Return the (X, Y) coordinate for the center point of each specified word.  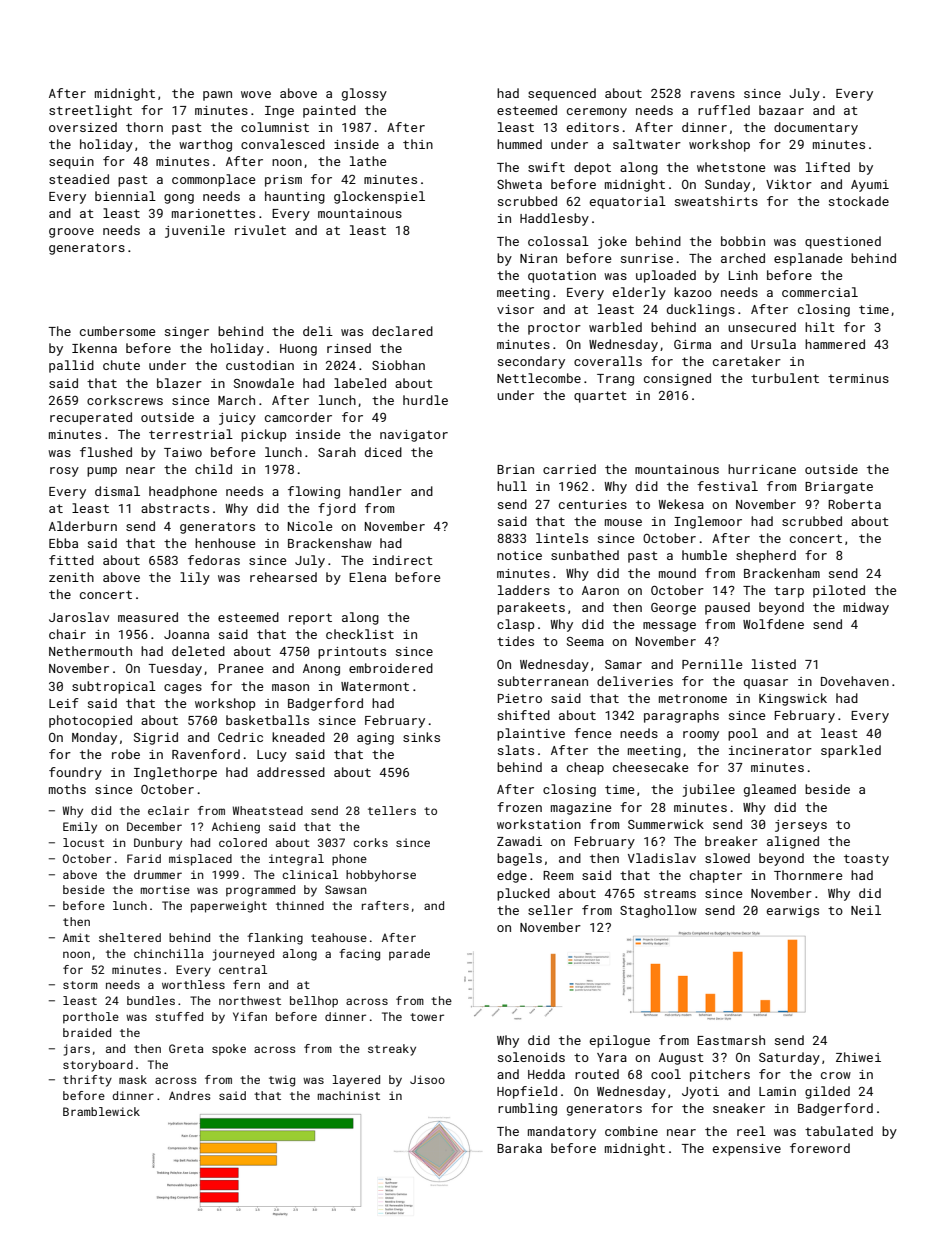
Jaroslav (79, 617)
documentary (816, 128)
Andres (190, 1095)
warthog (205, 145)
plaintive (531, 734)
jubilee (708, 790)
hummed (519, 144)
